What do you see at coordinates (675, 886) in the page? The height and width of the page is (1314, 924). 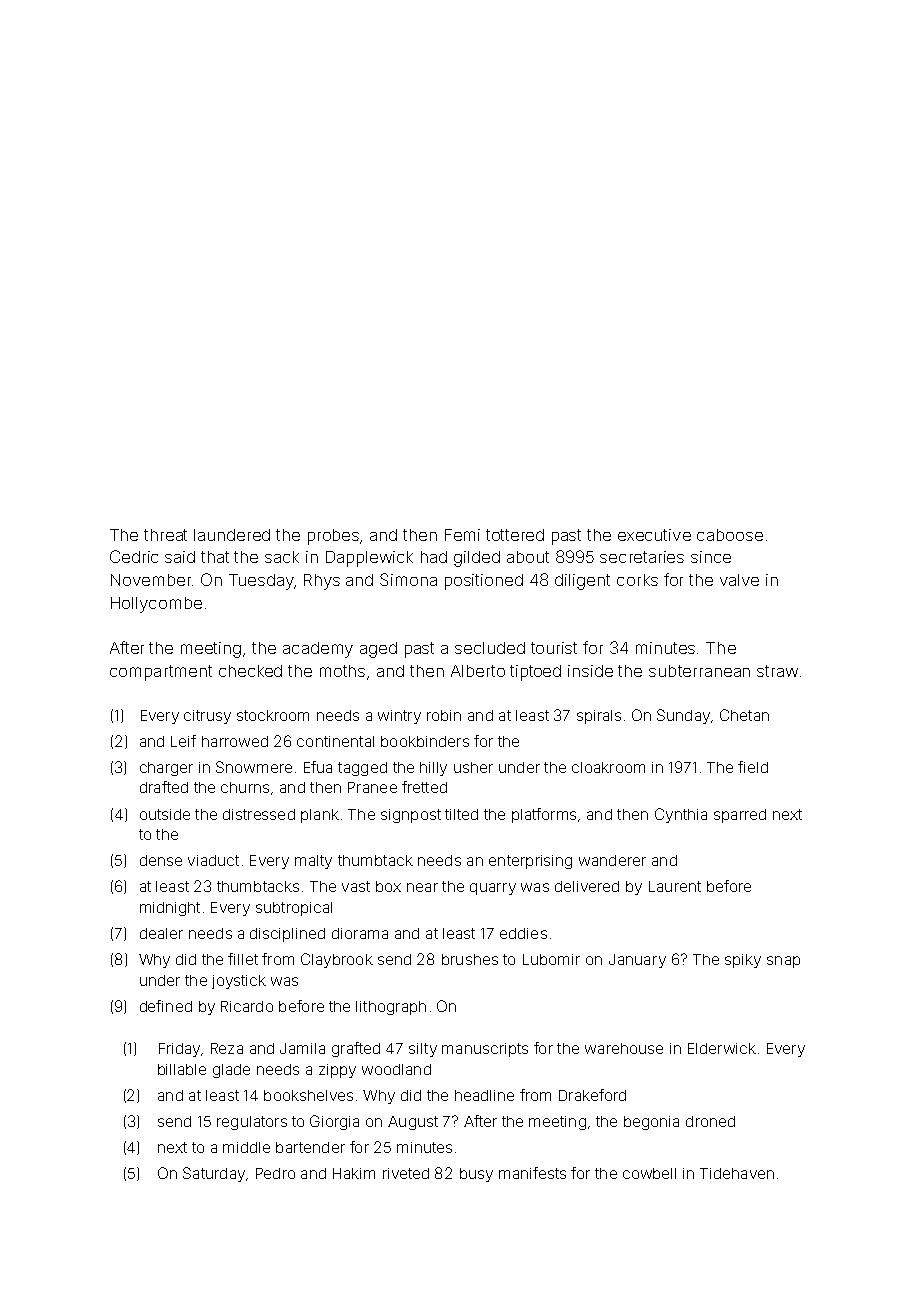 I see `Laurent` at bounding box center [675, 886].
